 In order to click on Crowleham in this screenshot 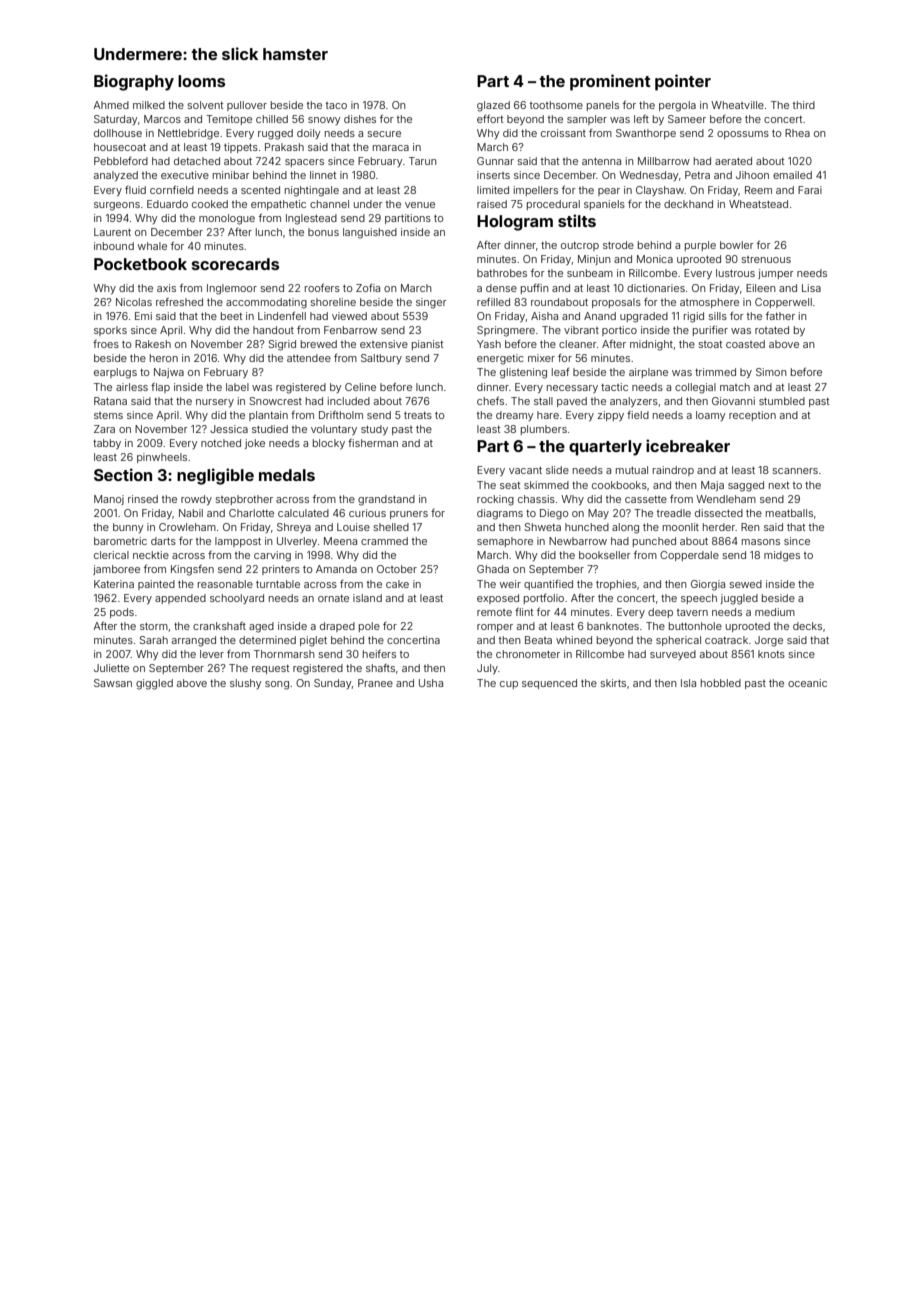, I will do `click(187, 527)`.
